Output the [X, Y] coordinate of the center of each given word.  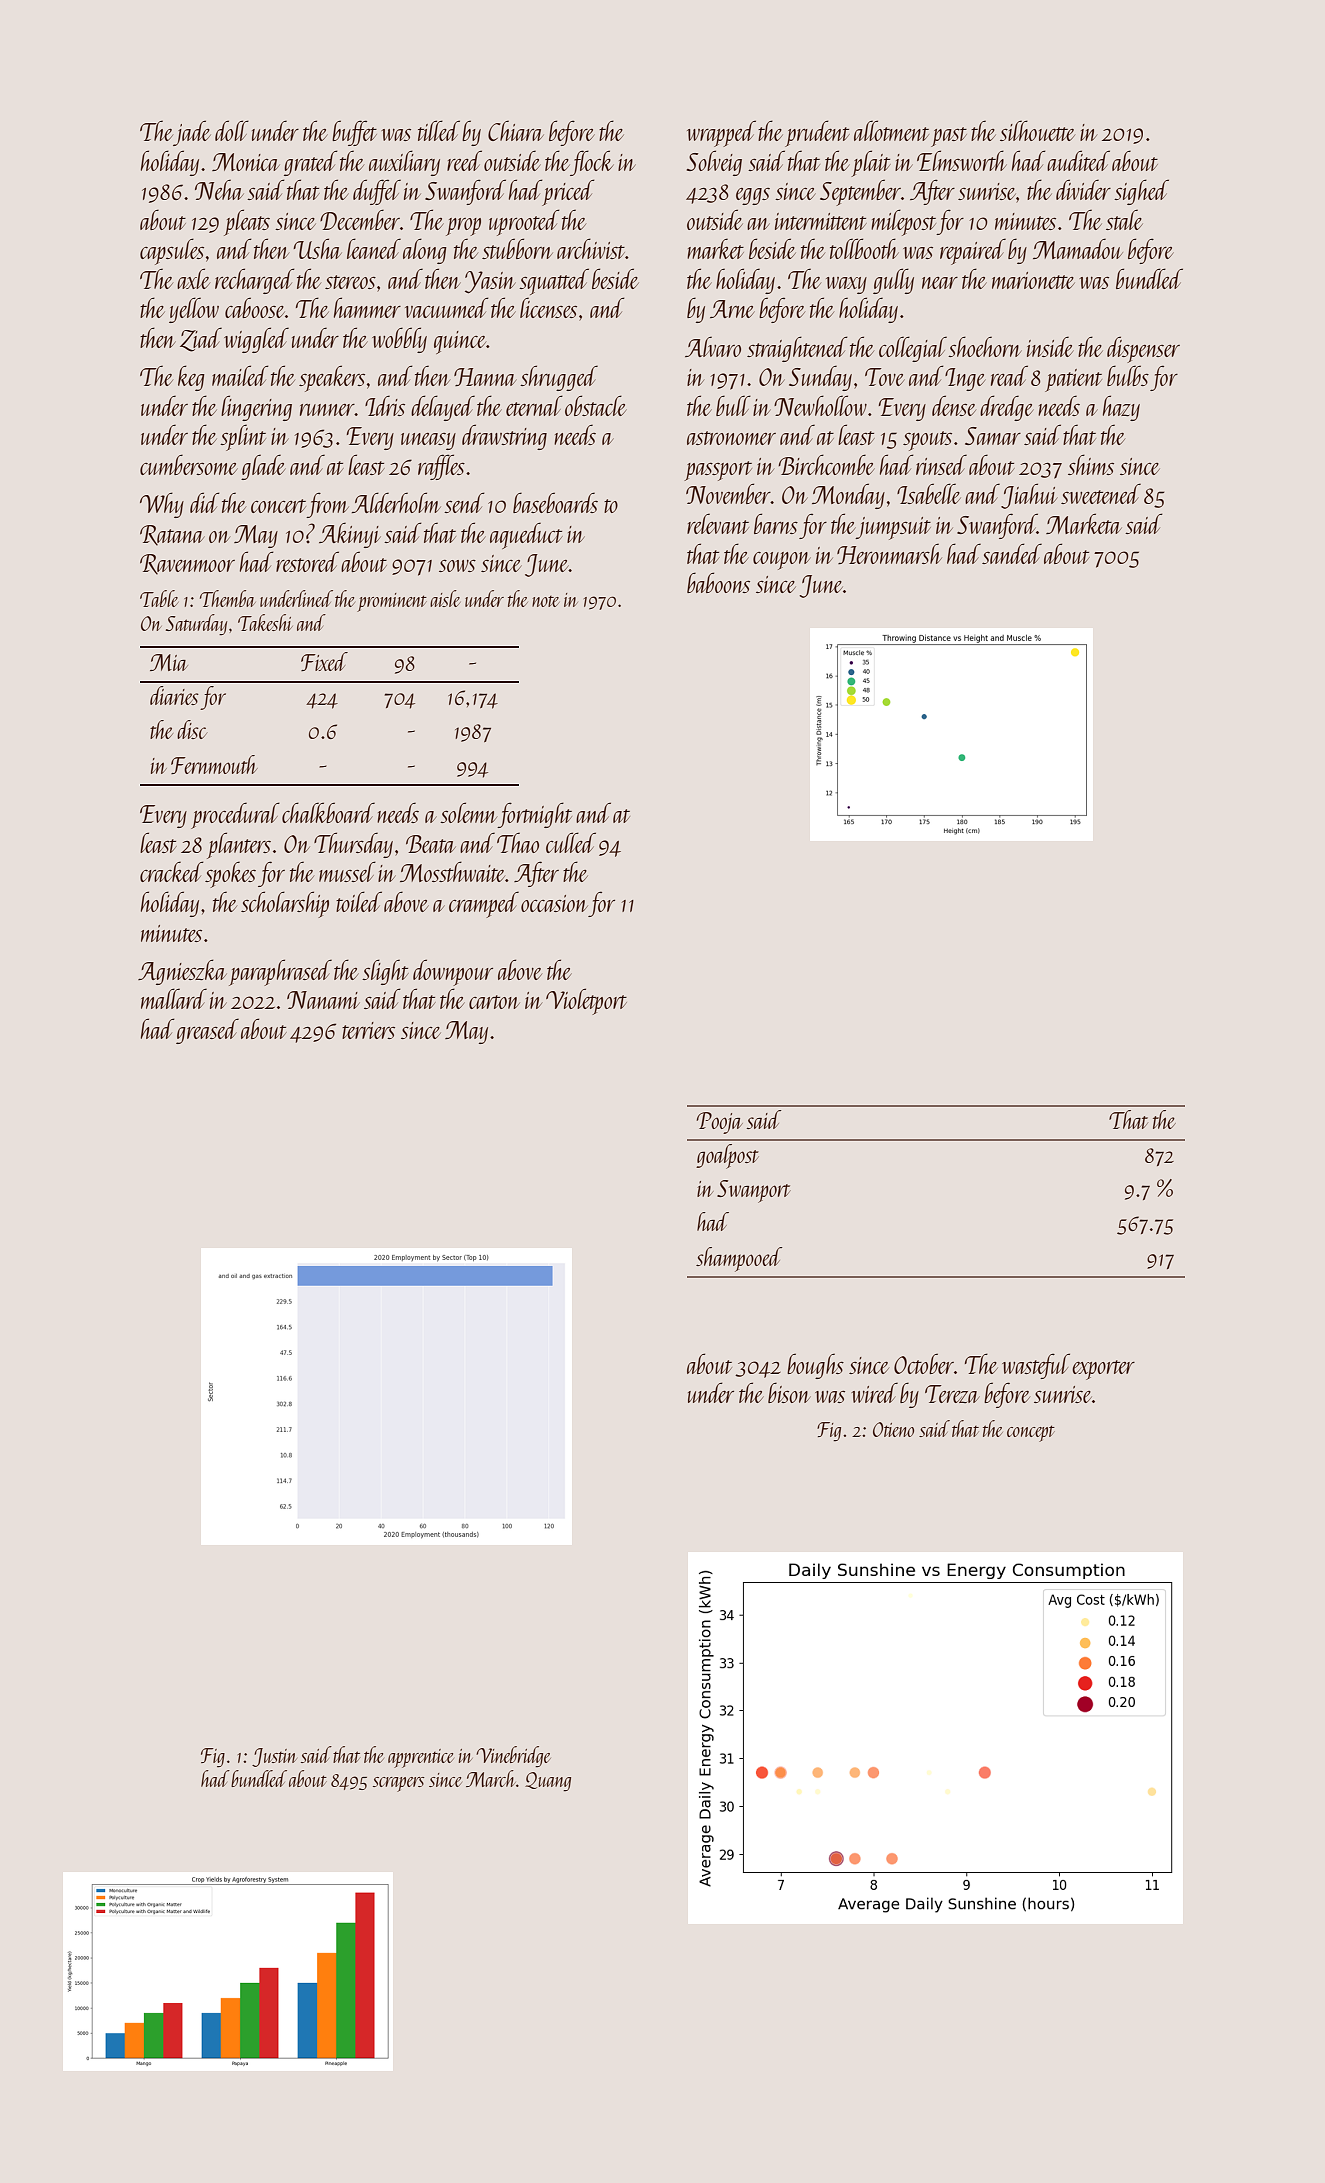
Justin [274, 1757]
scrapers [399, 1784]
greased [207, 1031]
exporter [1103, 1370]
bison [789, 1392]
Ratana [172, 535]
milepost [904, 222]
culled [571, 842]
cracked [172, 871]
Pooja [719, 1123]
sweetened [1101, 493]
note [545, 601]
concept [1031, 1433]
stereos [350, 282]
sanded [1012, 553]
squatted [554, 281]
